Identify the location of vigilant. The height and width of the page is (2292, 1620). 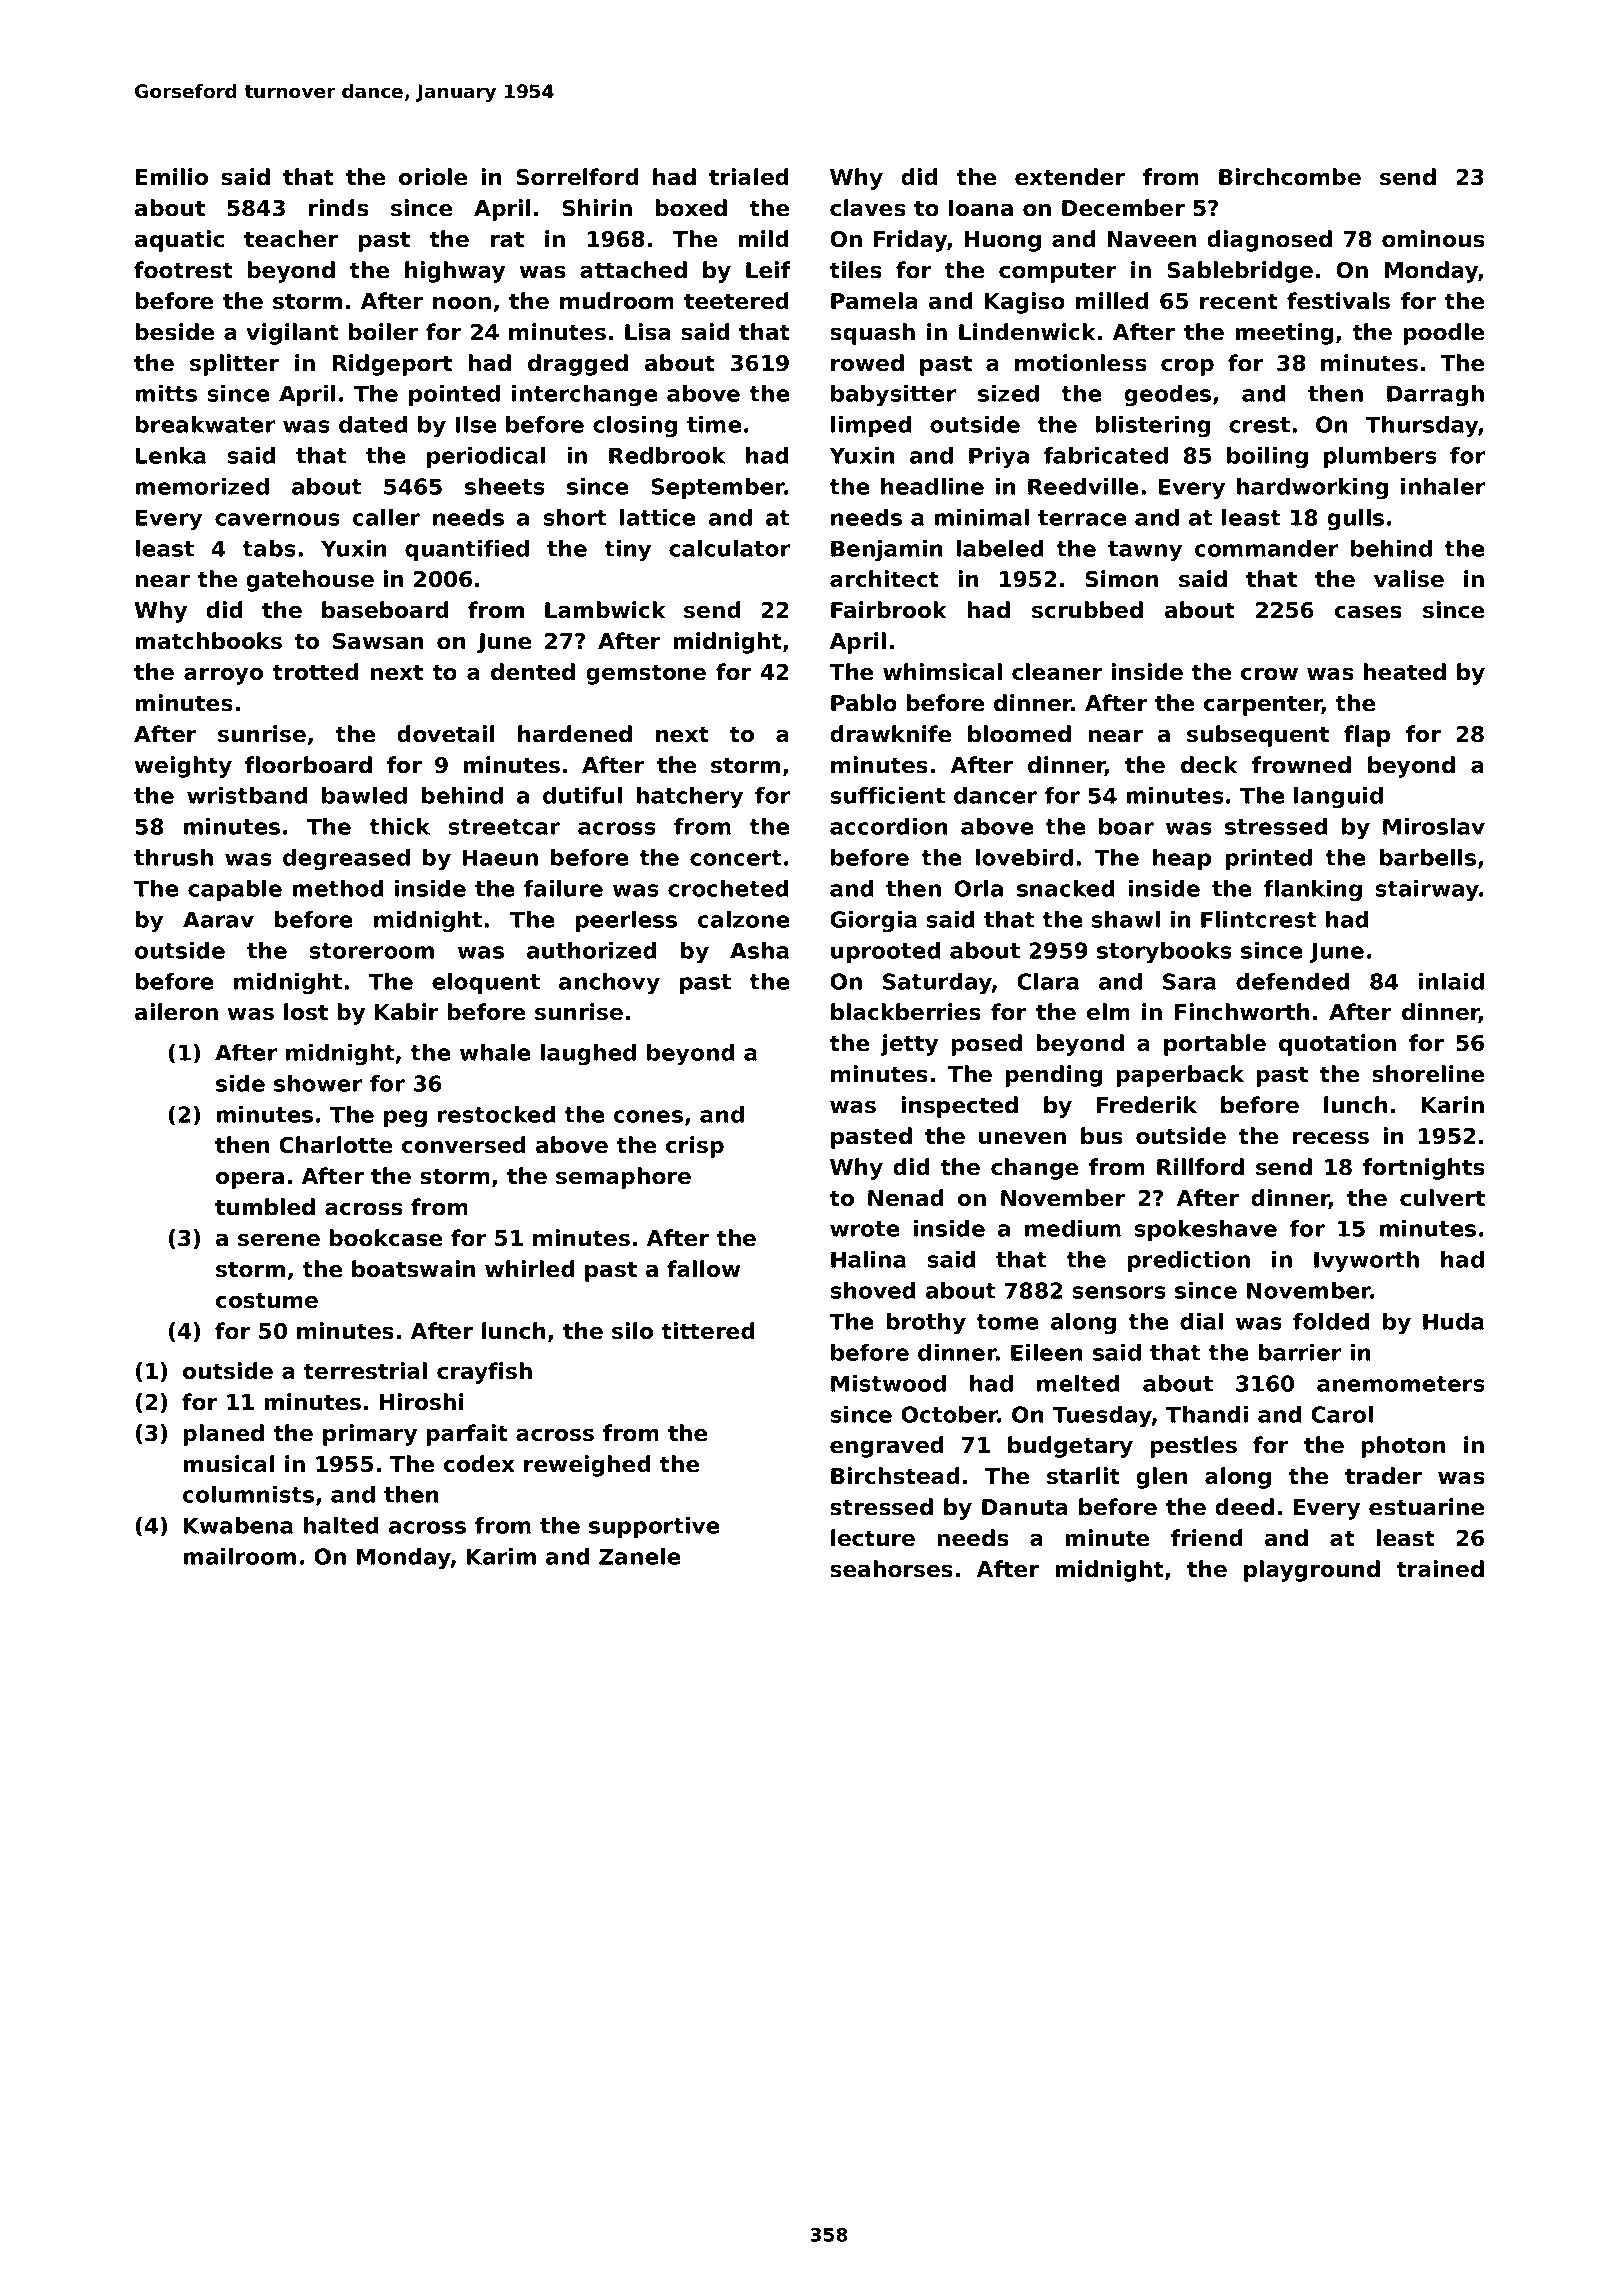
(292, 334).
